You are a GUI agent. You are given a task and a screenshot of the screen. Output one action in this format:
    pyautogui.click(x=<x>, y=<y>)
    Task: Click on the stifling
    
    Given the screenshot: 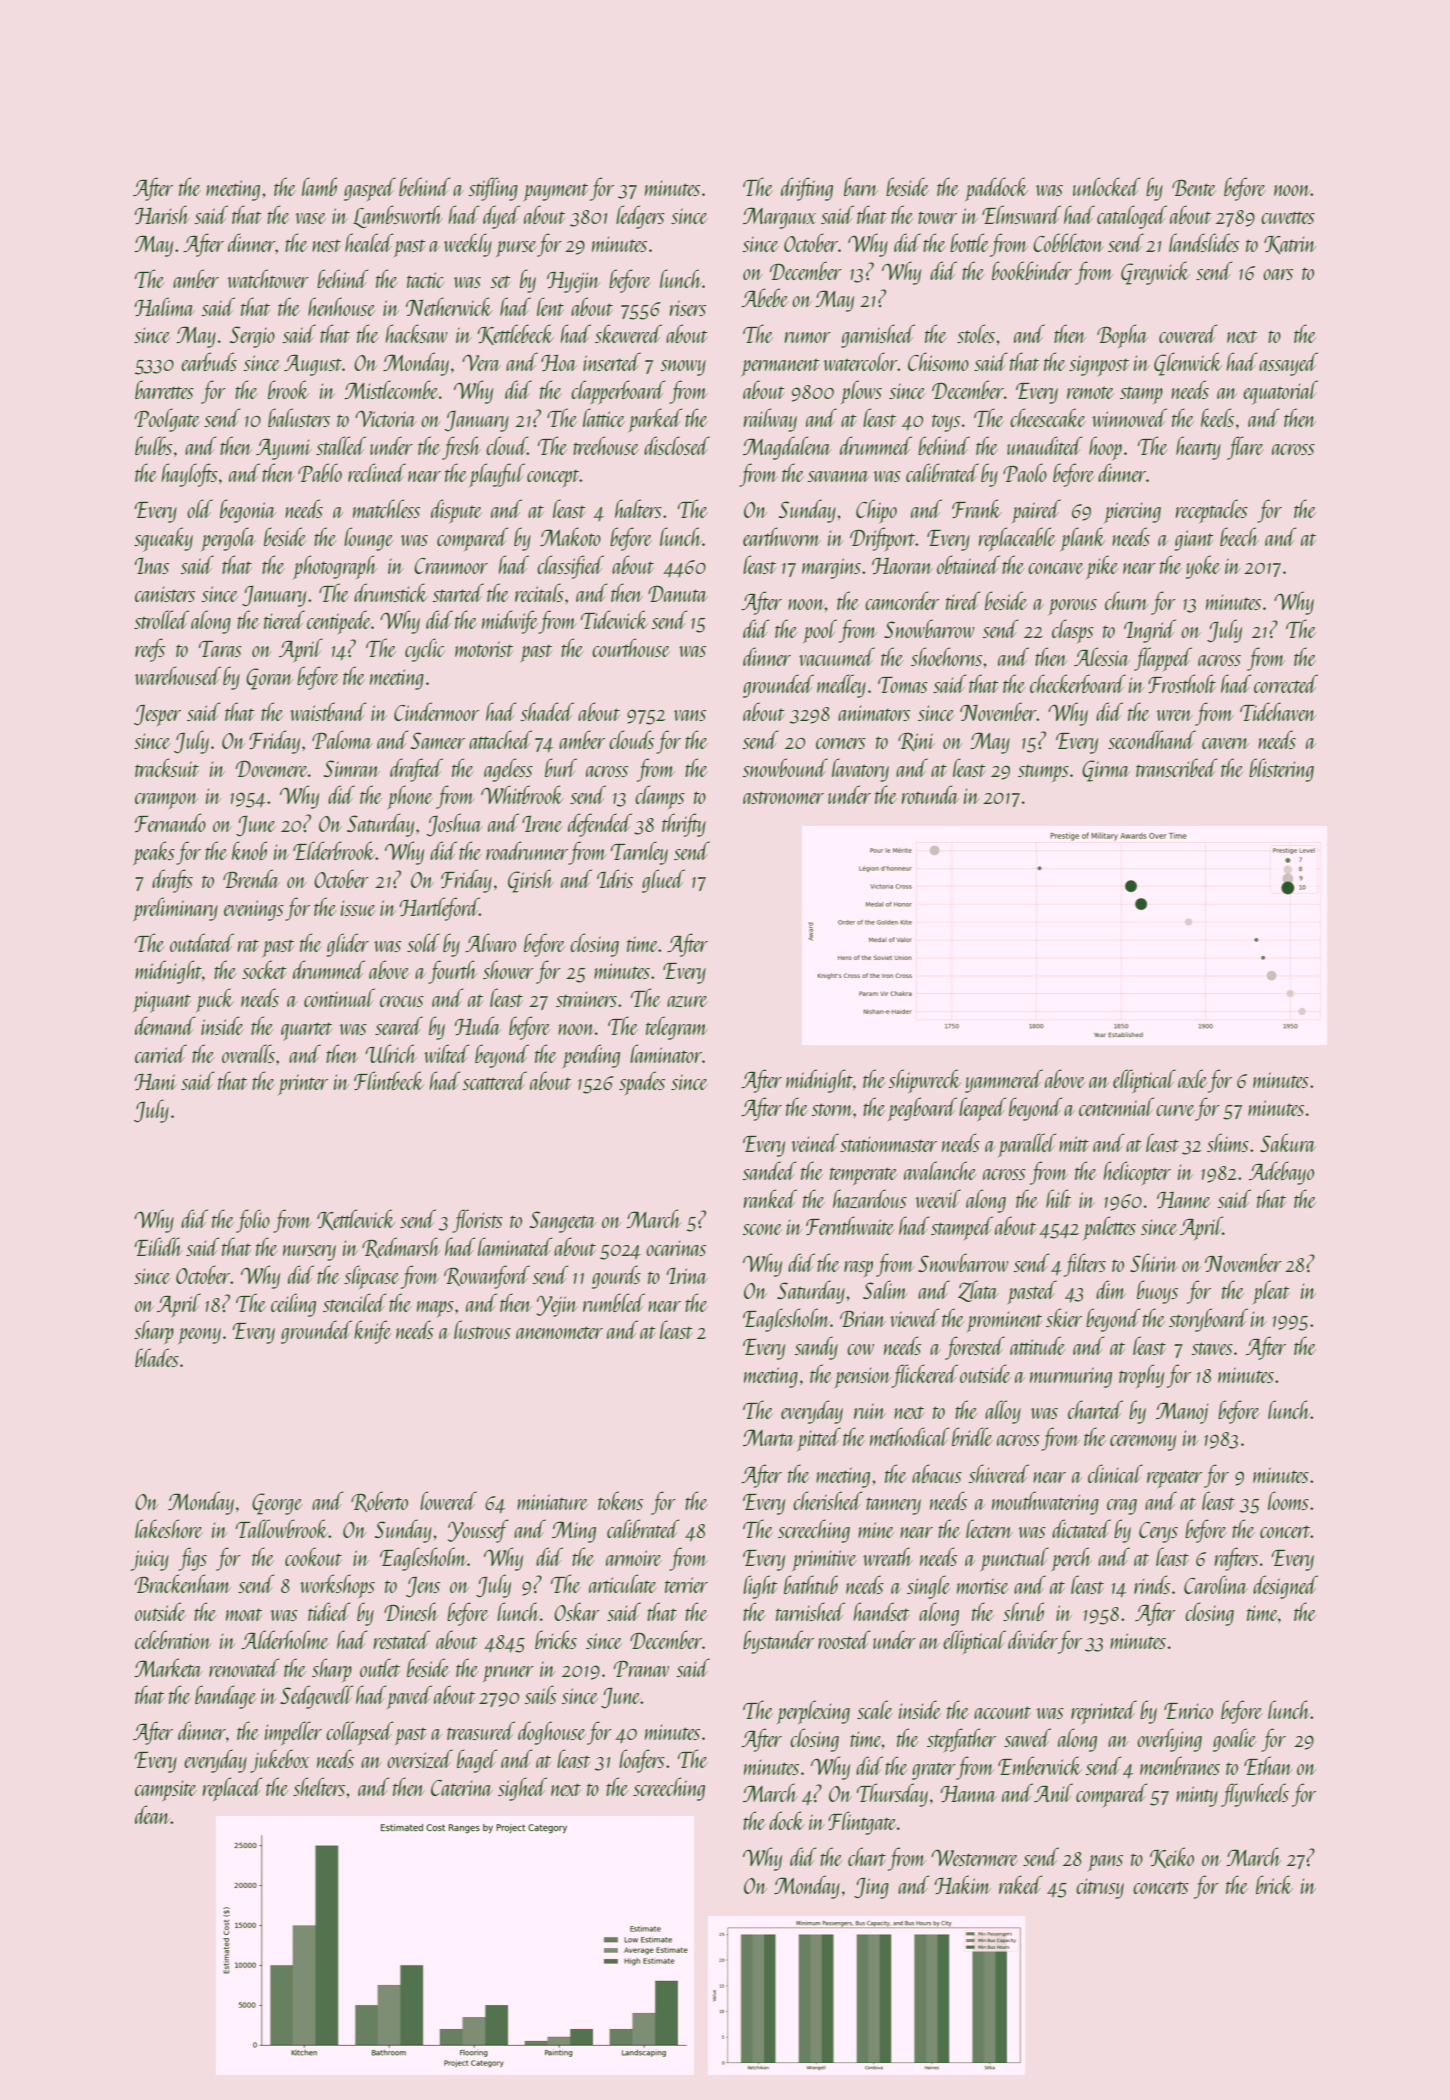 What is the action you would take?
    pyautogui.click(x=493, y=189)
